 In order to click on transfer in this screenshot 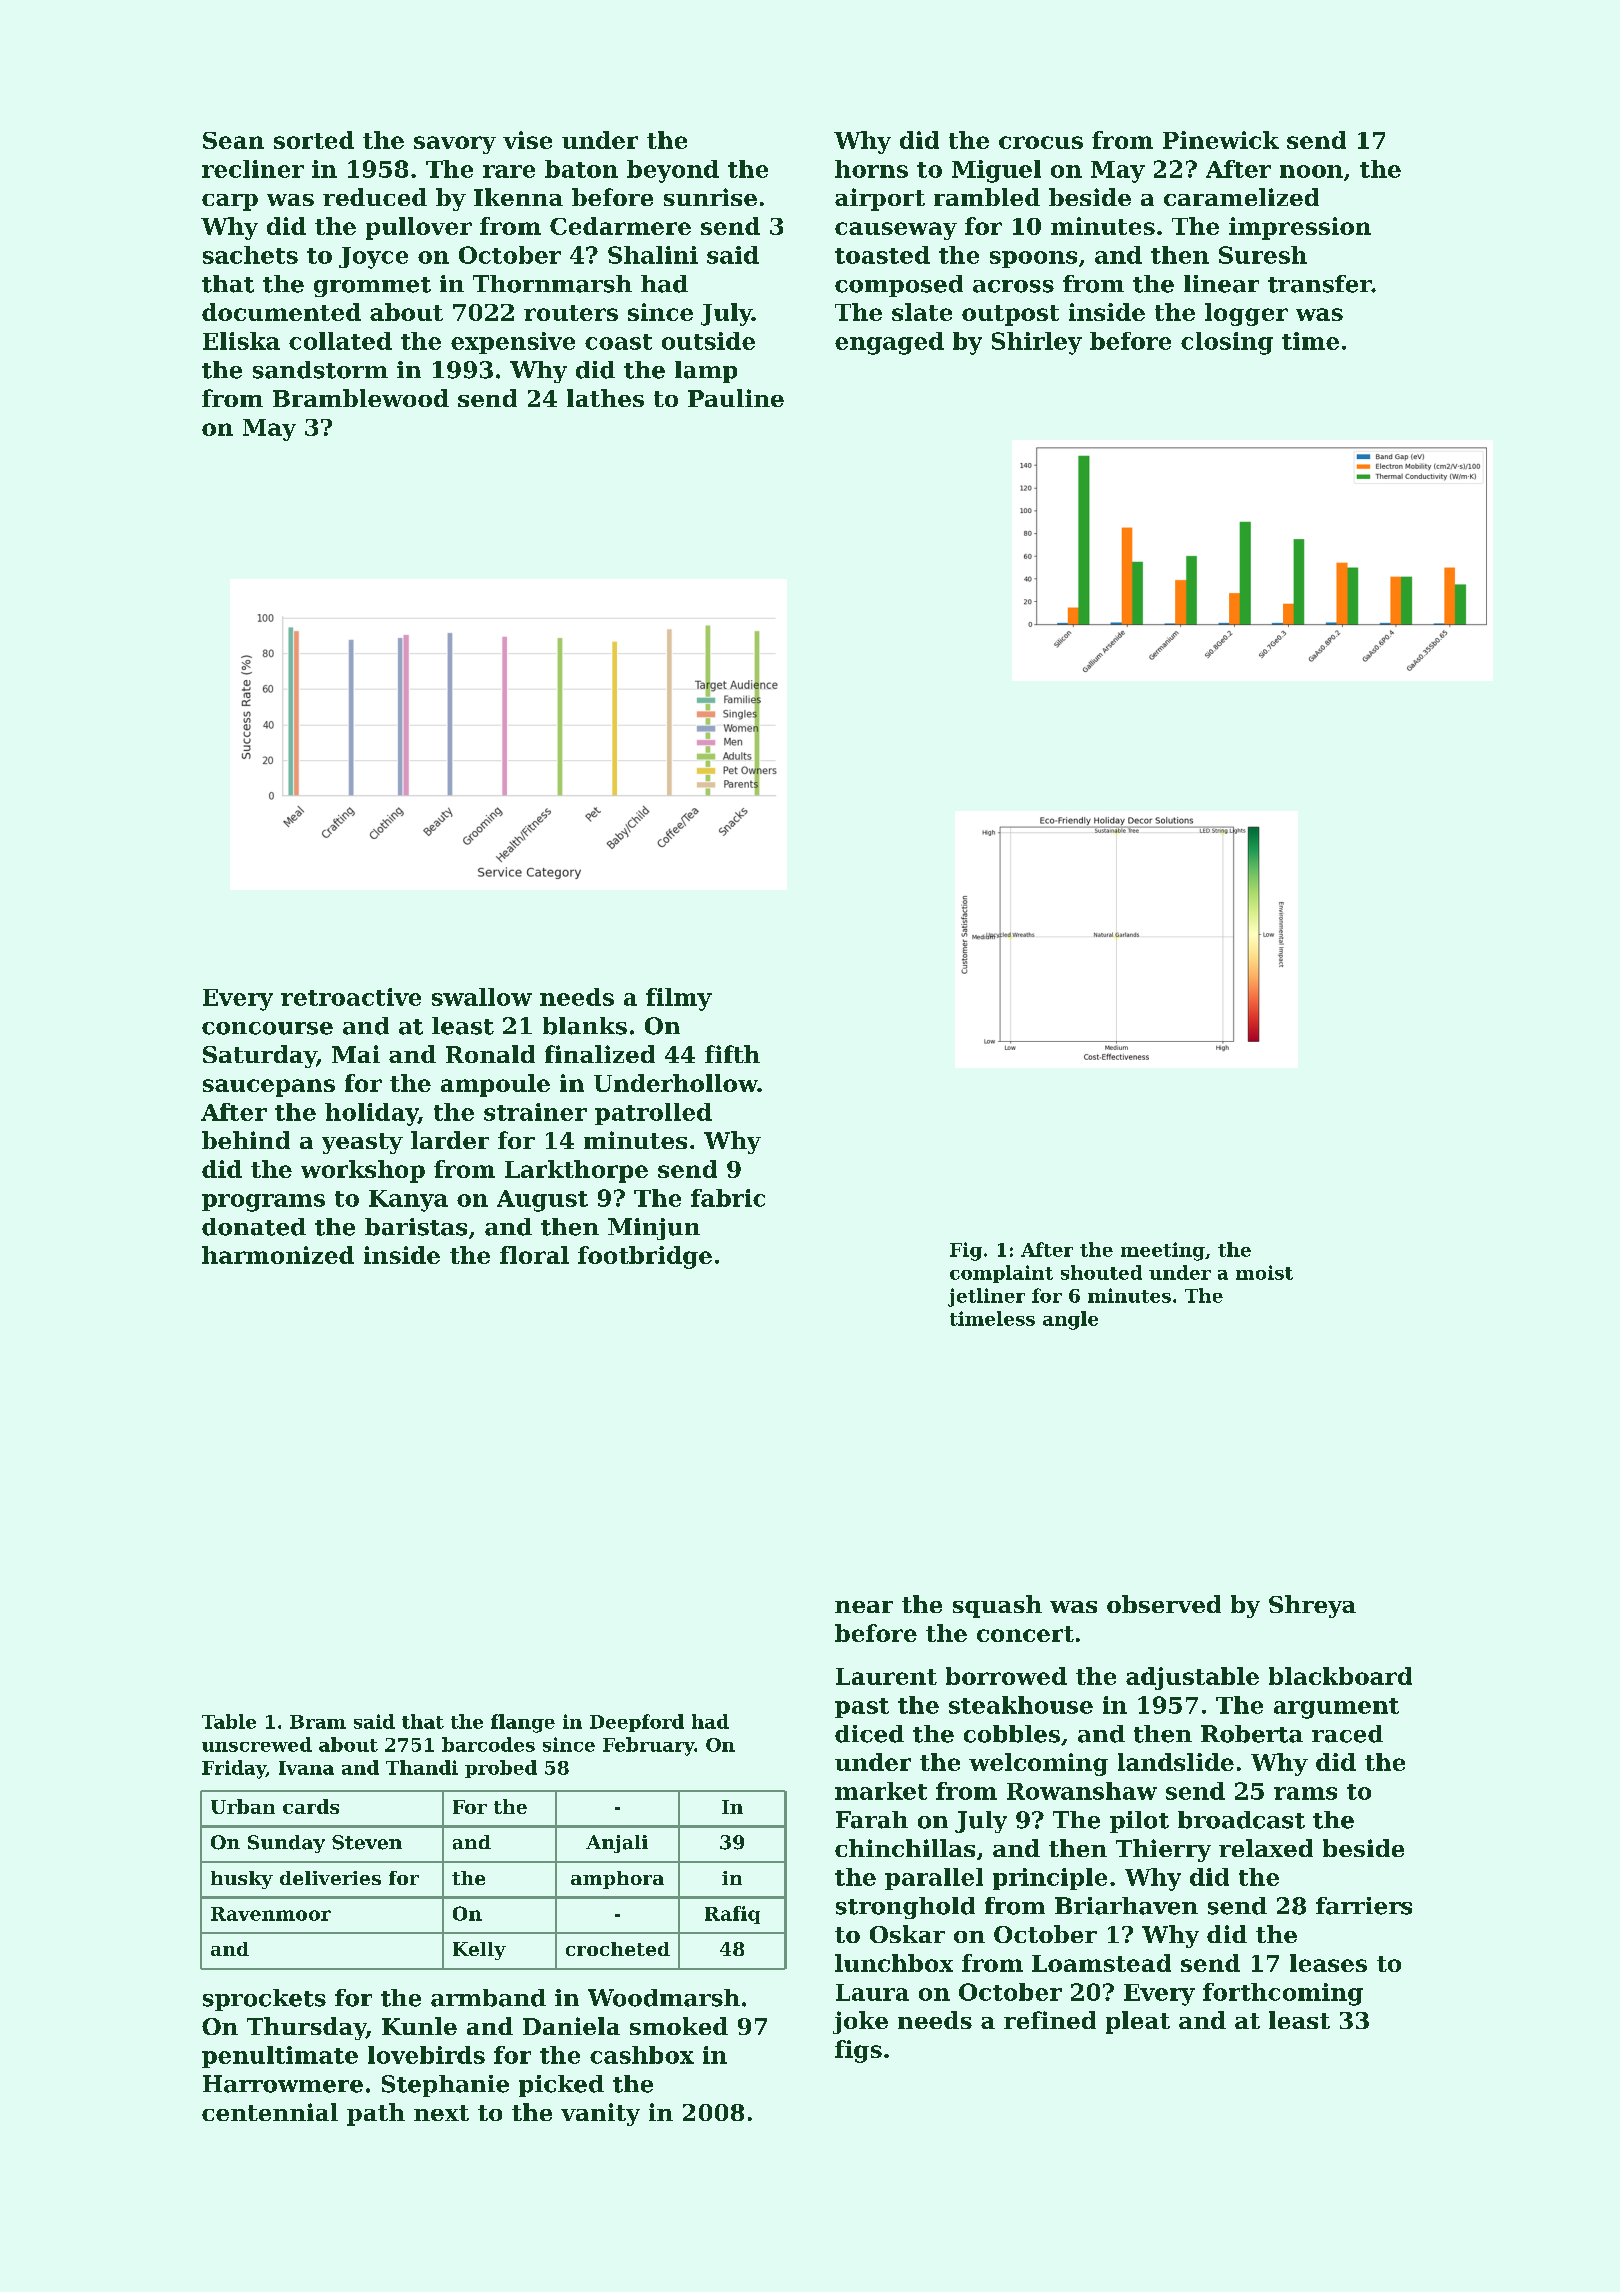, I will do `click(1320, 284)`.
